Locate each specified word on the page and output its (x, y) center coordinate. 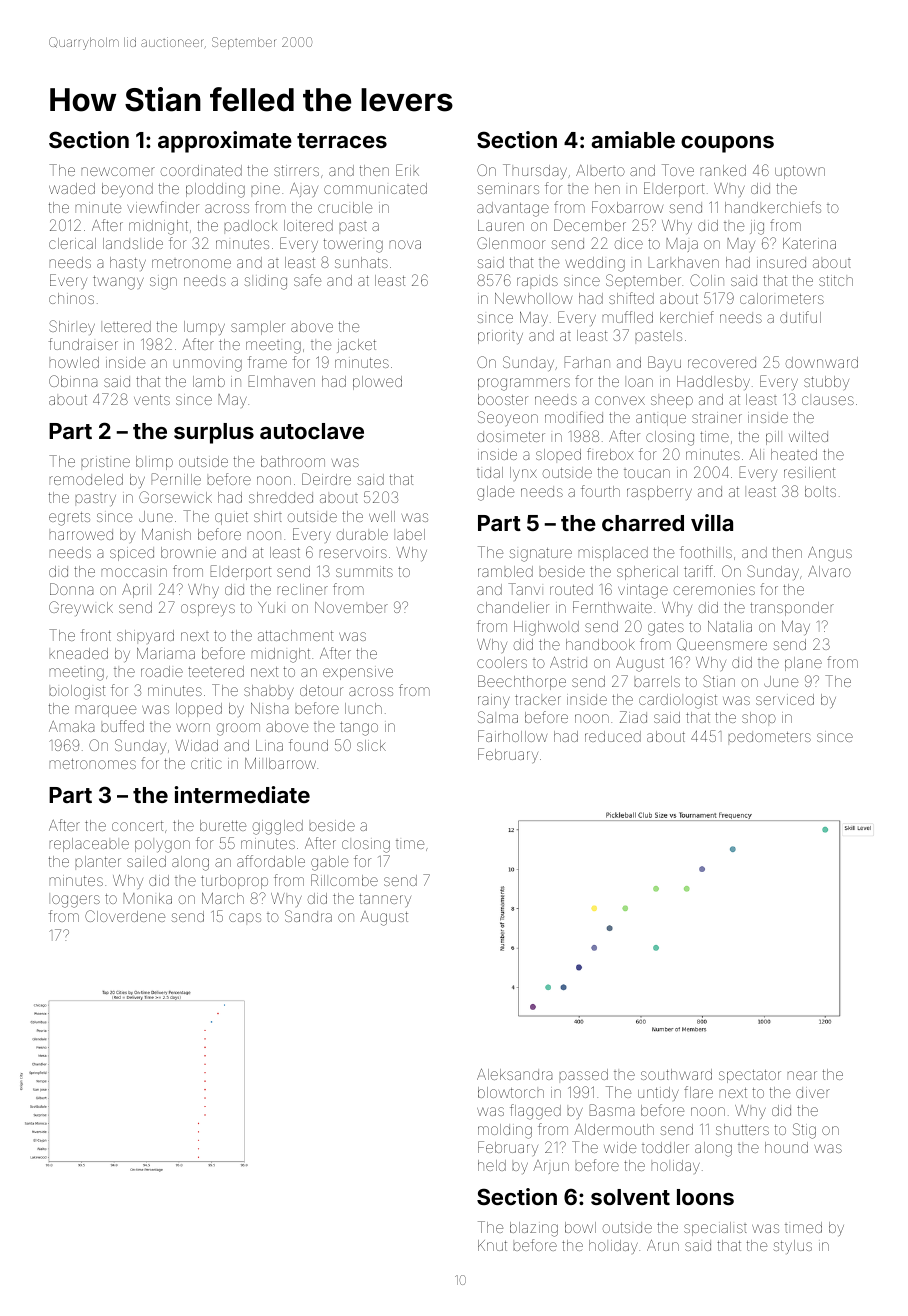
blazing (534, 1229)
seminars (508, 188)
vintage (643, 591)
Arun (663, 1245)
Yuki (270, 607)
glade (495, 493)
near (802, 1075)
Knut (492, 1245)
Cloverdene (125, 916)
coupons (727, 144)
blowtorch (511, 1092)
